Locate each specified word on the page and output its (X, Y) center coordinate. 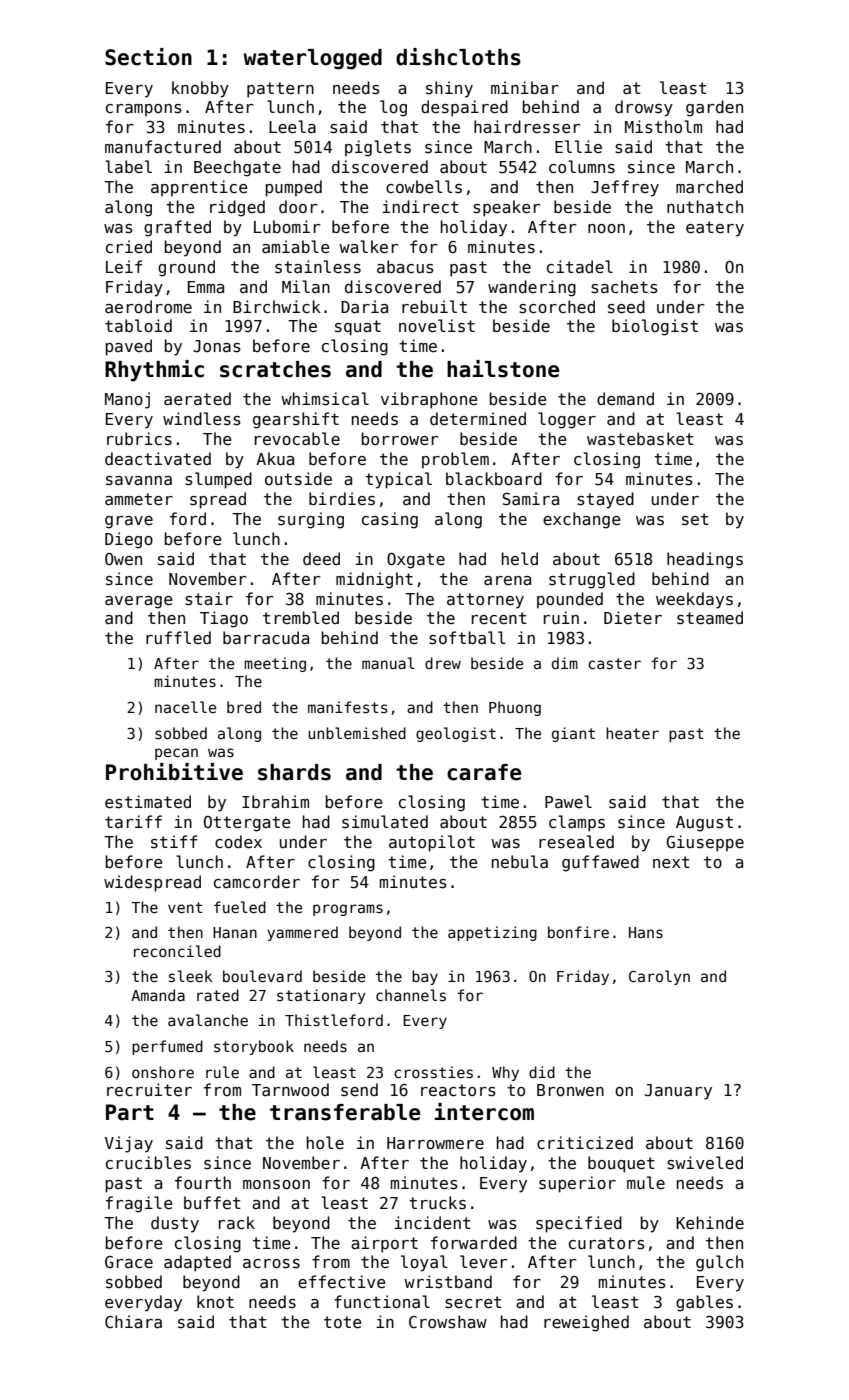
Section (148, 57)
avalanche (208, 1020)
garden (714, 108)
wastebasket (640, 439)
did (542, 1072)
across (271, 1263)
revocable (297, 438)
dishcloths (458, 57)
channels (411, 995)
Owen (123, 559)
